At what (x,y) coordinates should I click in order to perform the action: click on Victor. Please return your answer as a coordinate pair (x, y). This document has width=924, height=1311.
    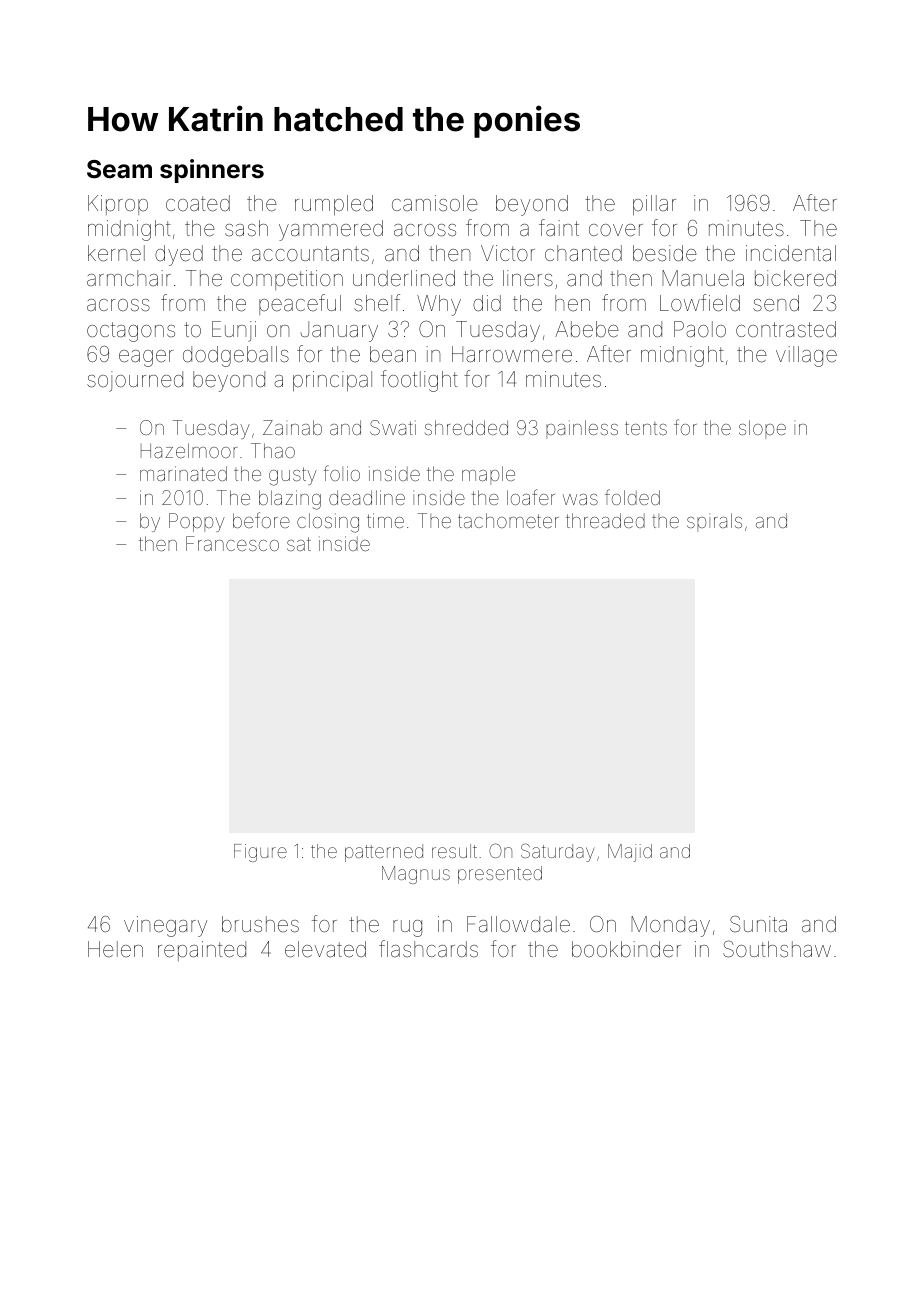
    Looking at the image, I should click on (508, 253).
